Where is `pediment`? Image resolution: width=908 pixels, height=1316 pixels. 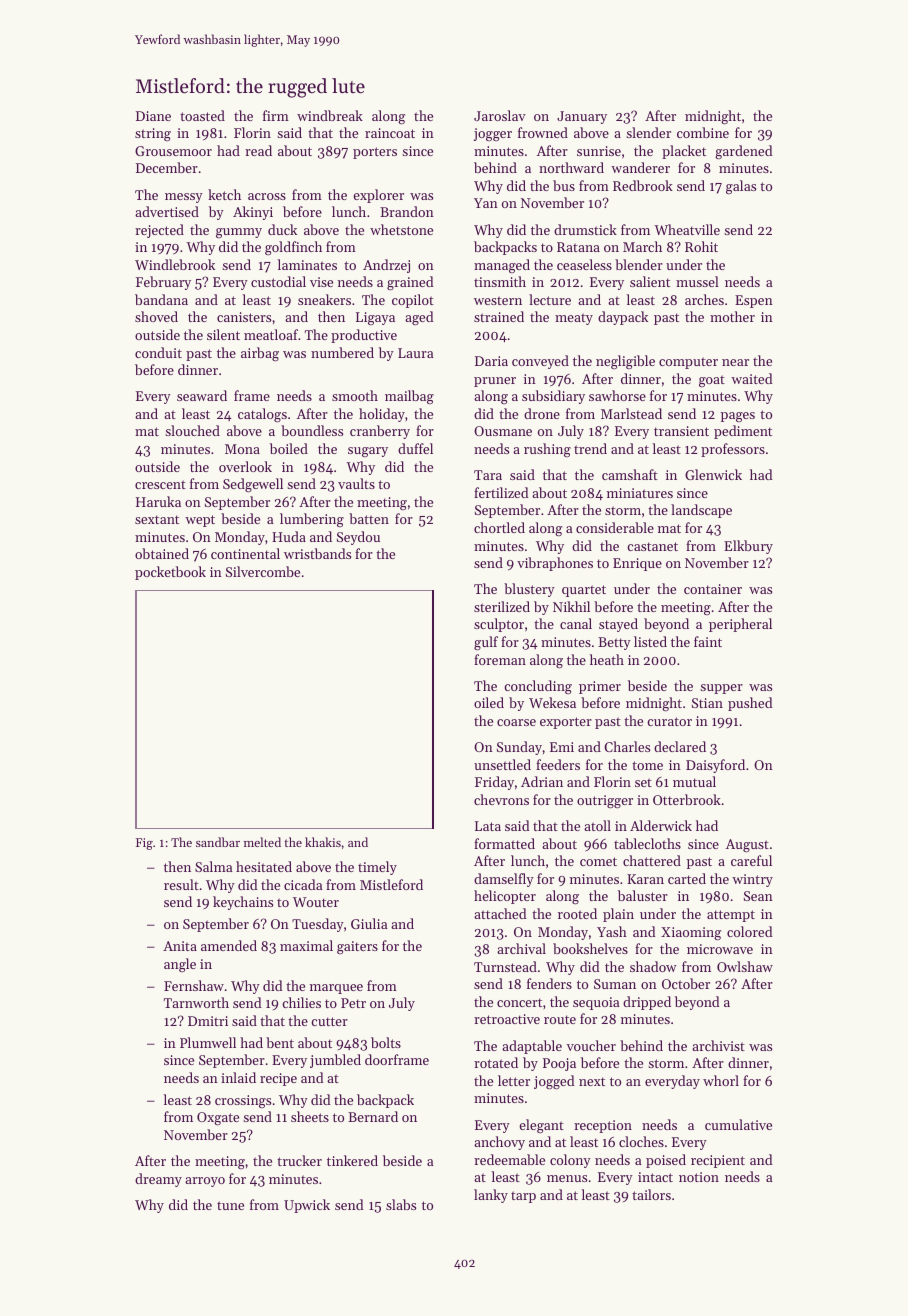 pediment is located at coordinates (743, 432).
